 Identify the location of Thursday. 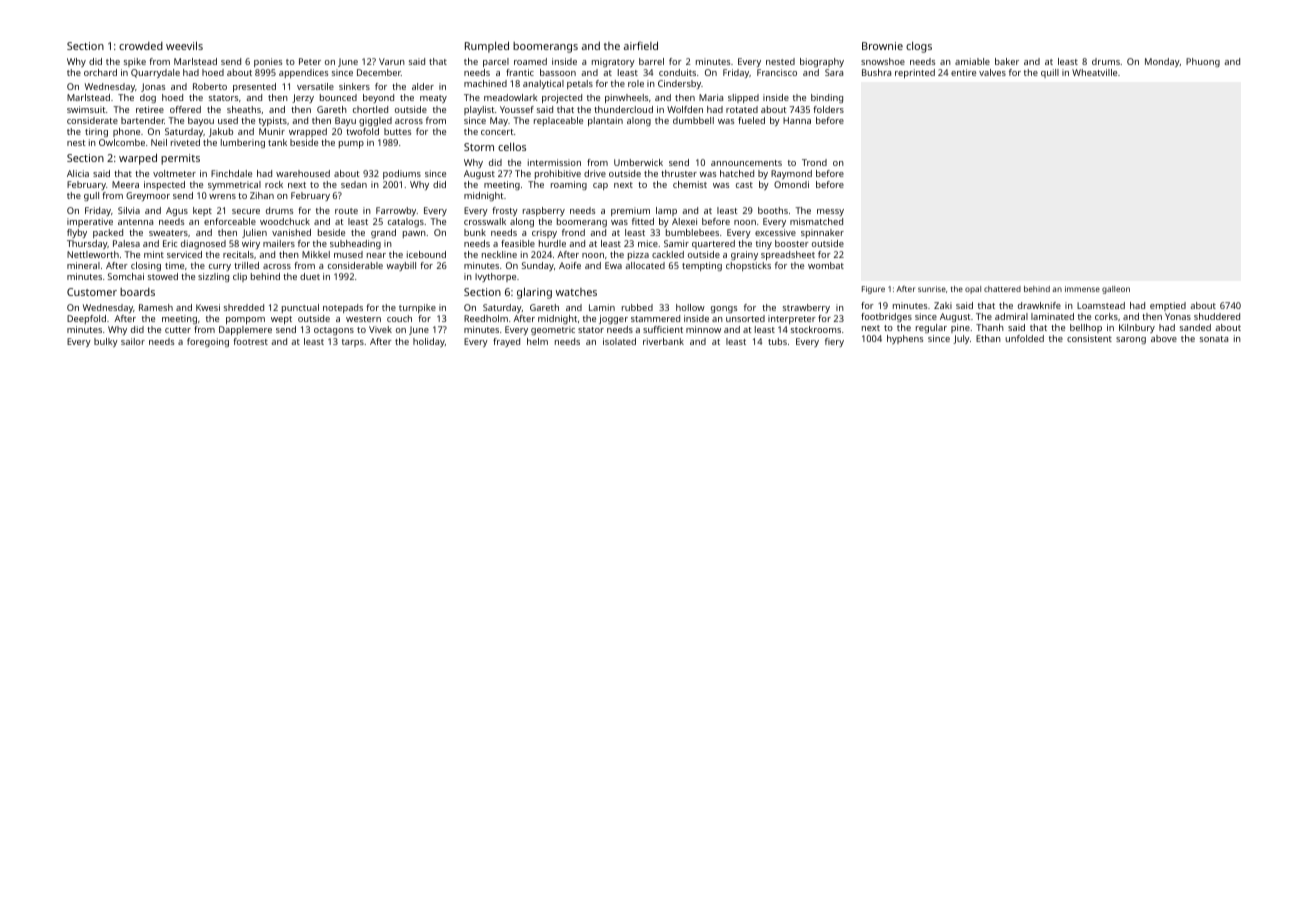
(87, 244).
